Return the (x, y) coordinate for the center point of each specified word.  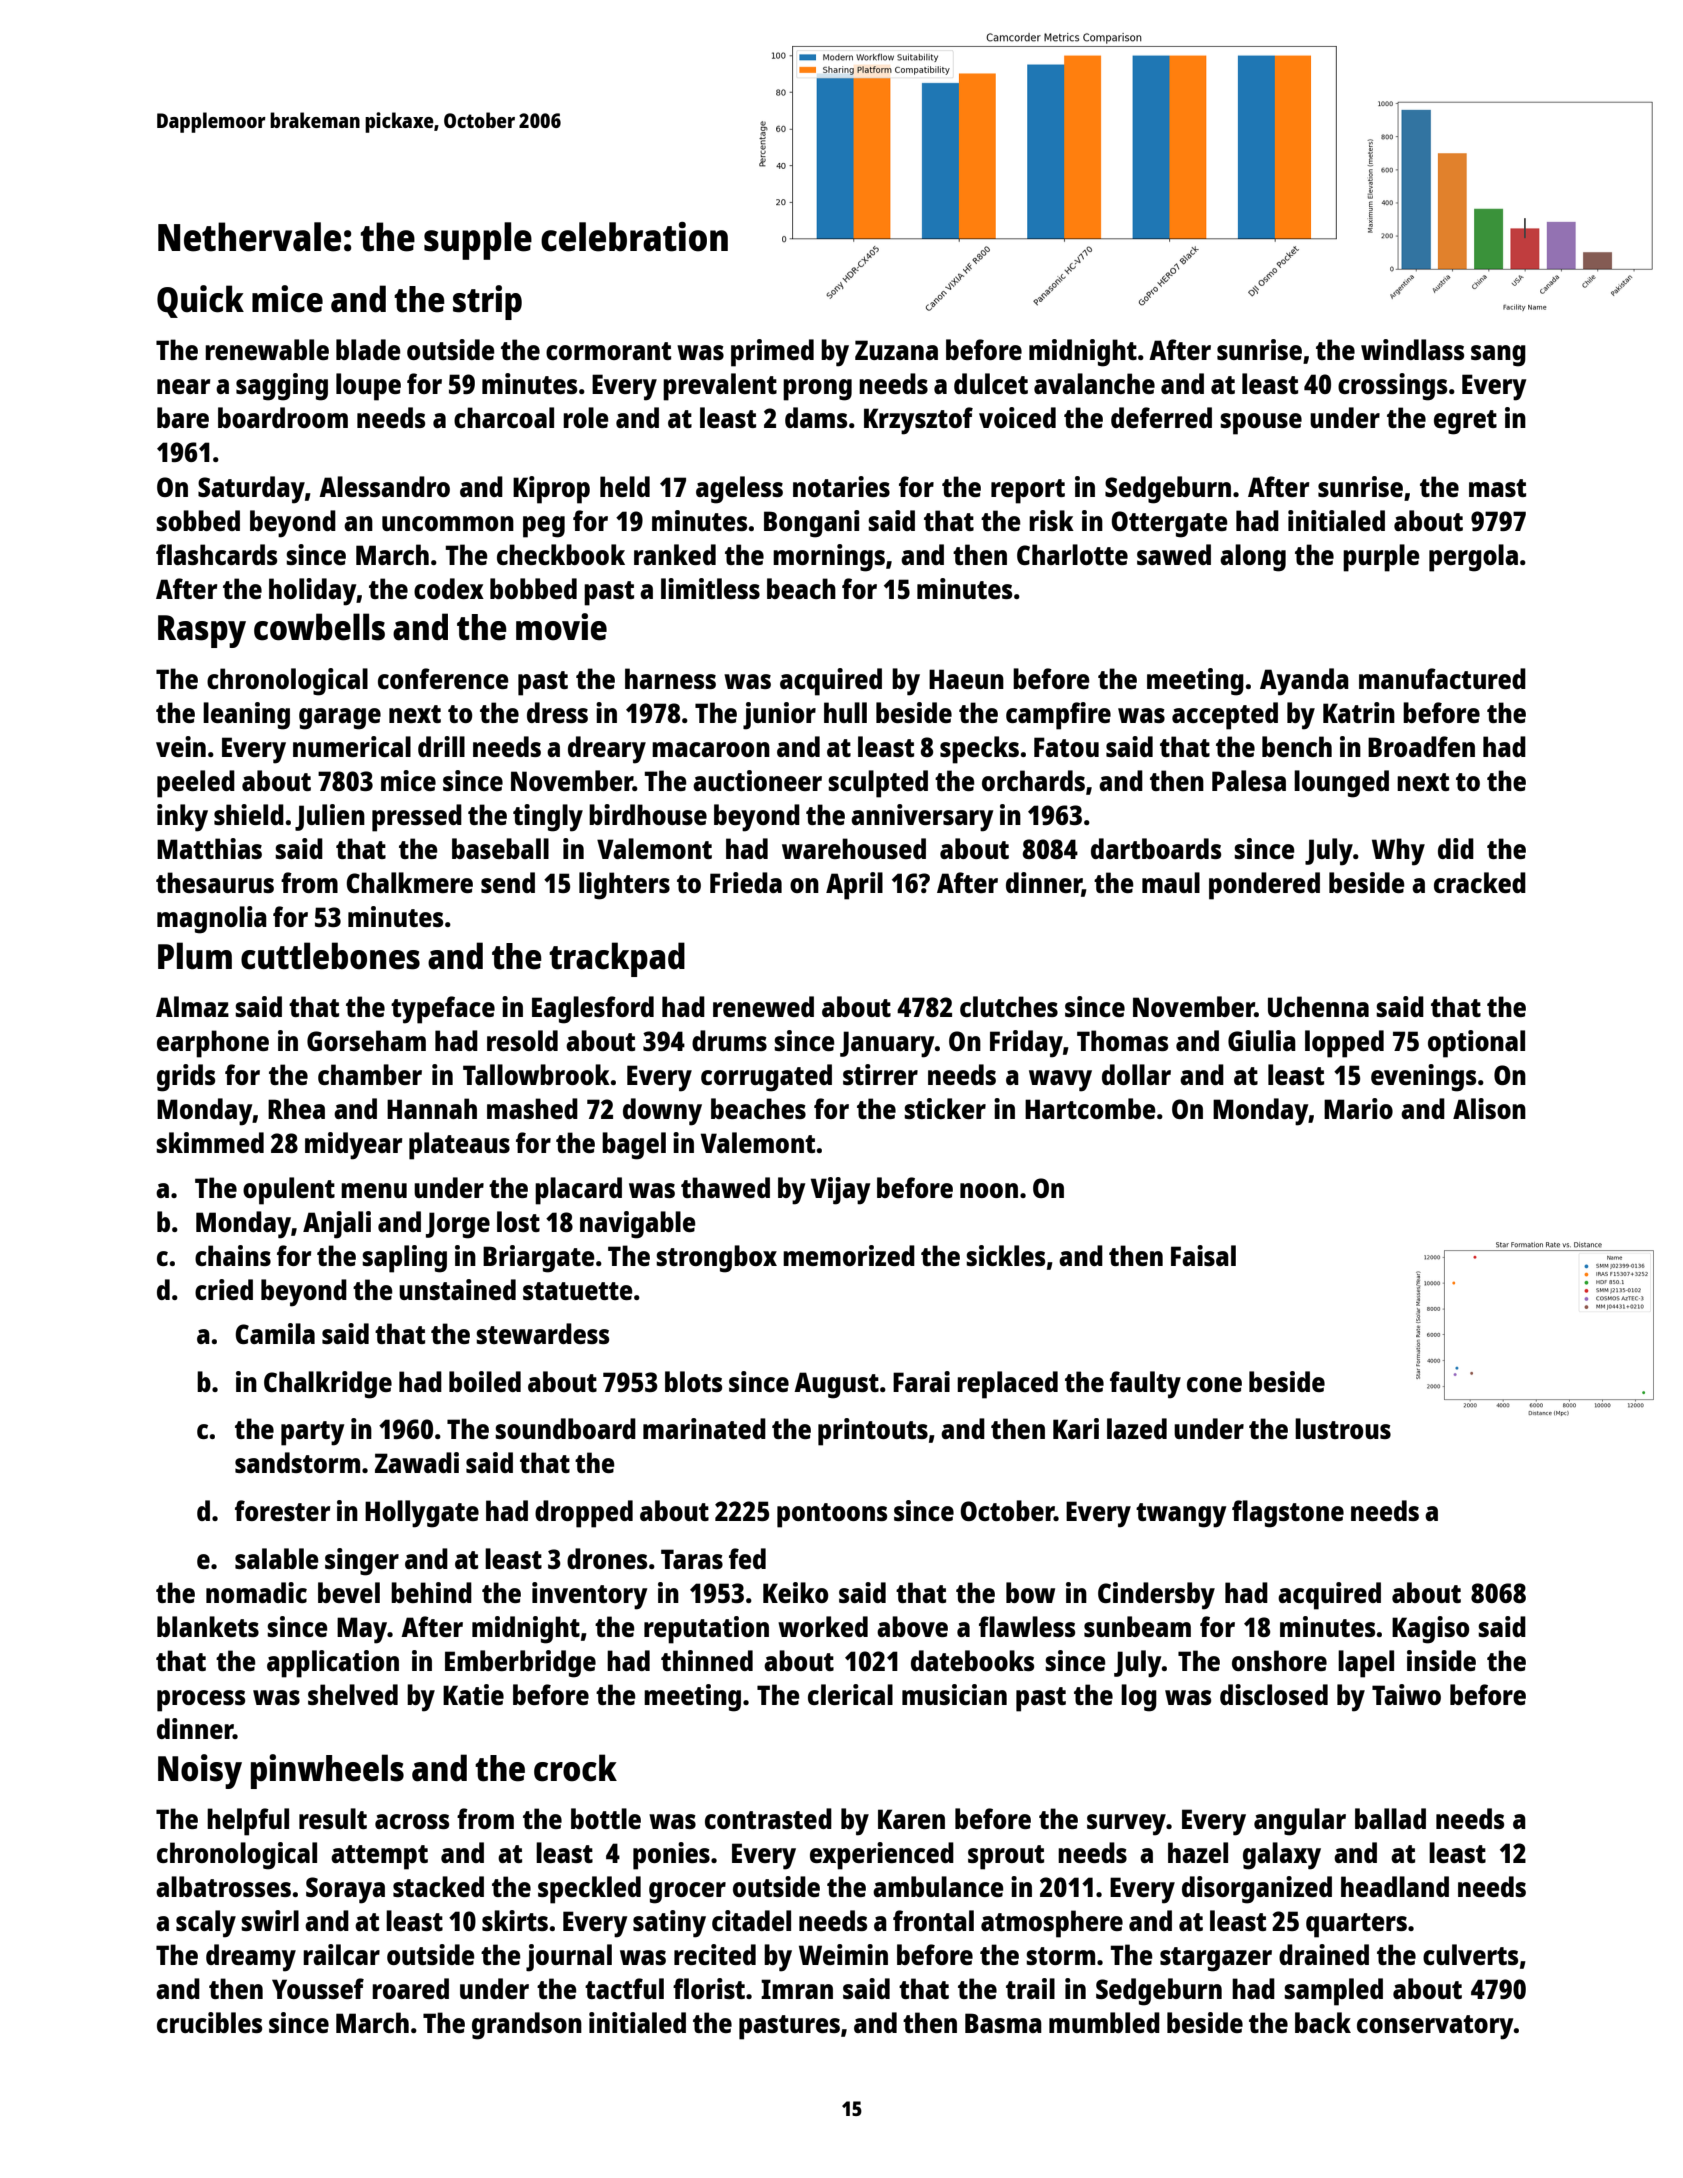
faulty (1145, 1385)
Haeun (966, 679)
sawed (1174, 554)
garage (340, 719)
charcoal (504, 417)
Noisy (200, 1771)
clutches (1009, 1006)
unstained (457, 1289)
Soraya (345, 1890)
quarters (1356, 1925)
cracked (1480, 882)
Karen (911, 1819)
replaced (1007, 1385)
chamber (370, 1074)
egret (1465, 422)
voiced (1017, 417)
